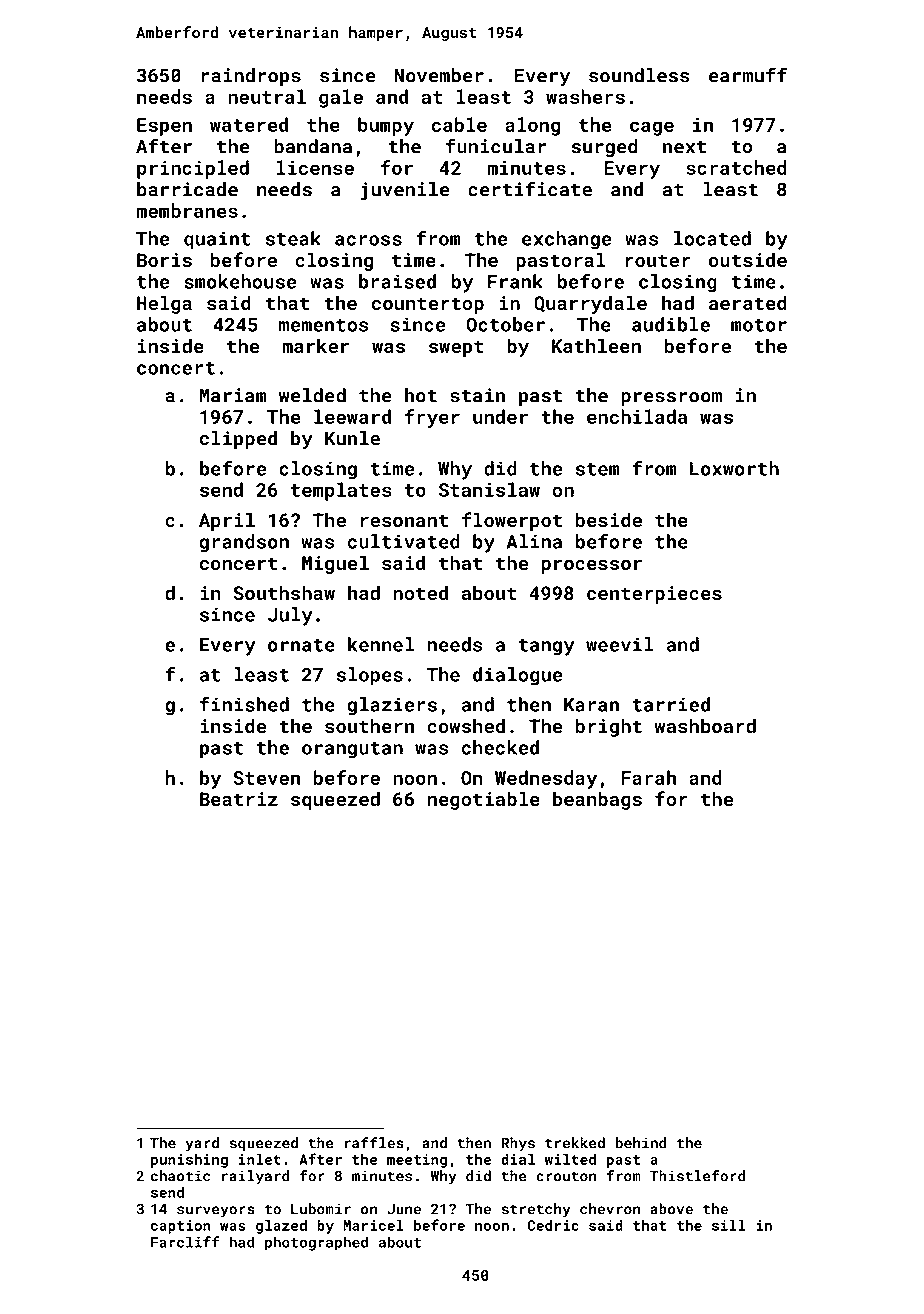 The image size is (924, 1314). I want to click on Beatriz, so click(239, 799).
